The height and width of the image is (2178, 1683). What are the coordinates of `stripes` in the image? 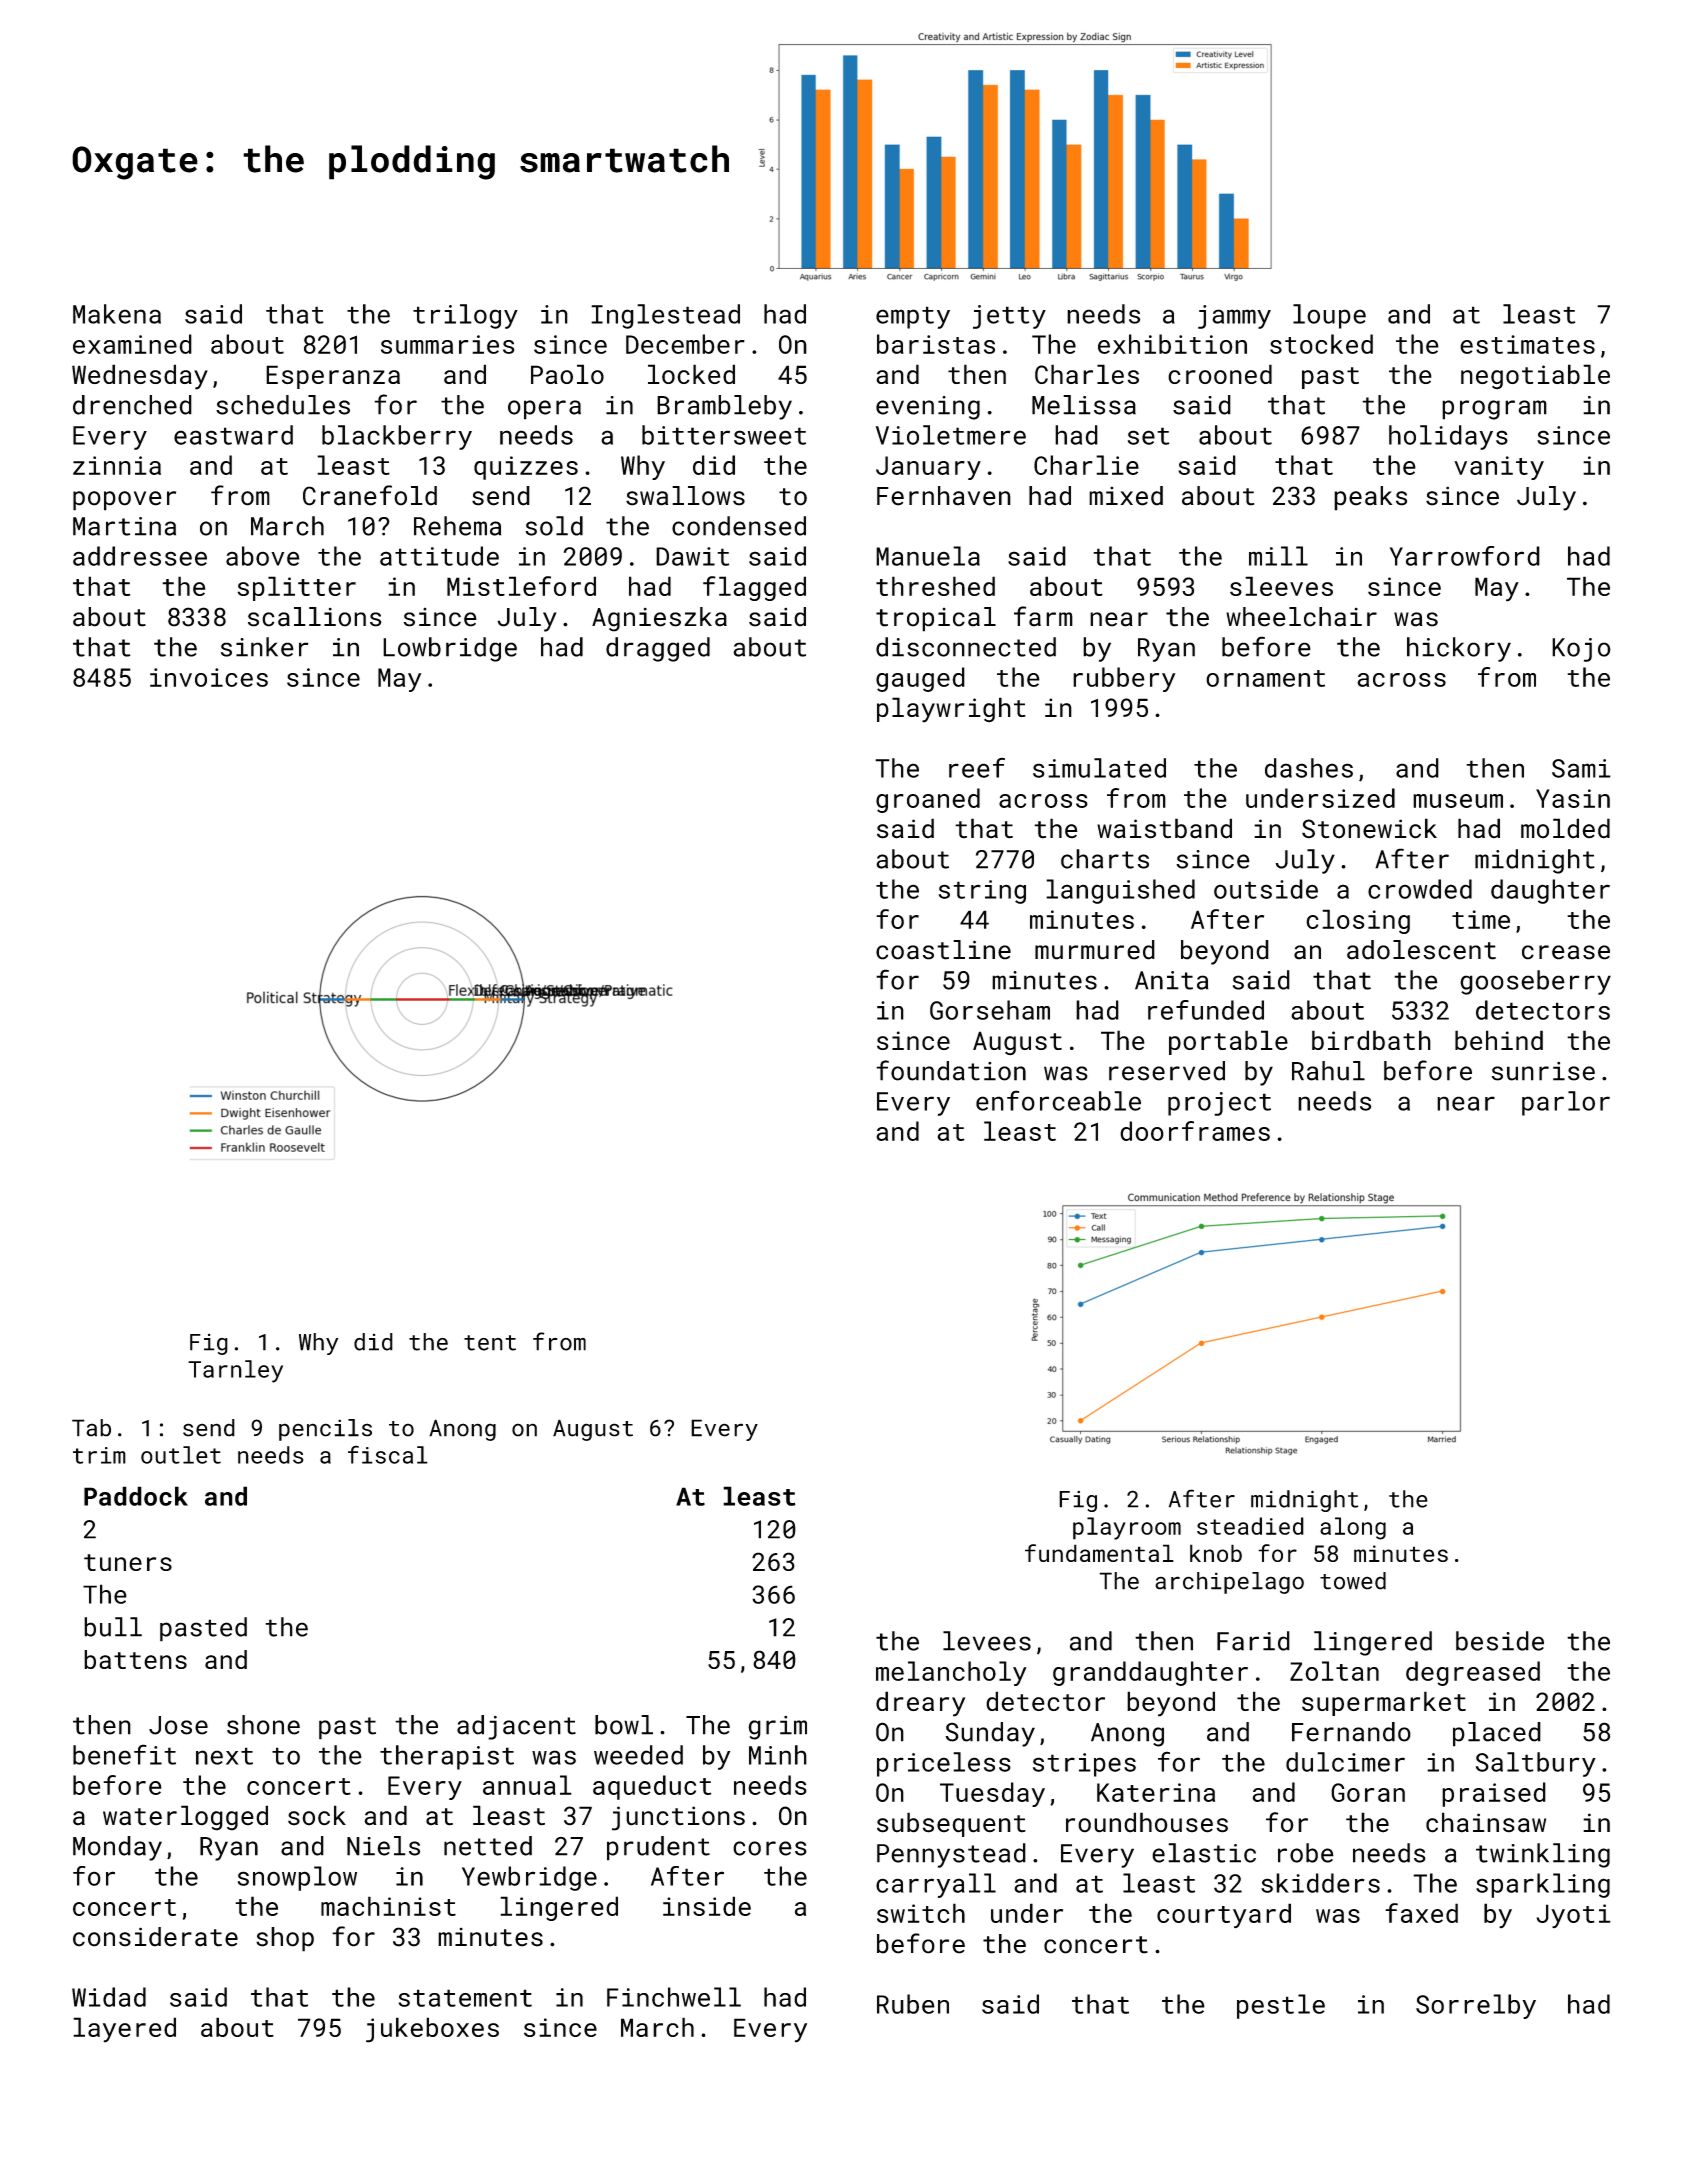 It's located at (1084, 1765).
